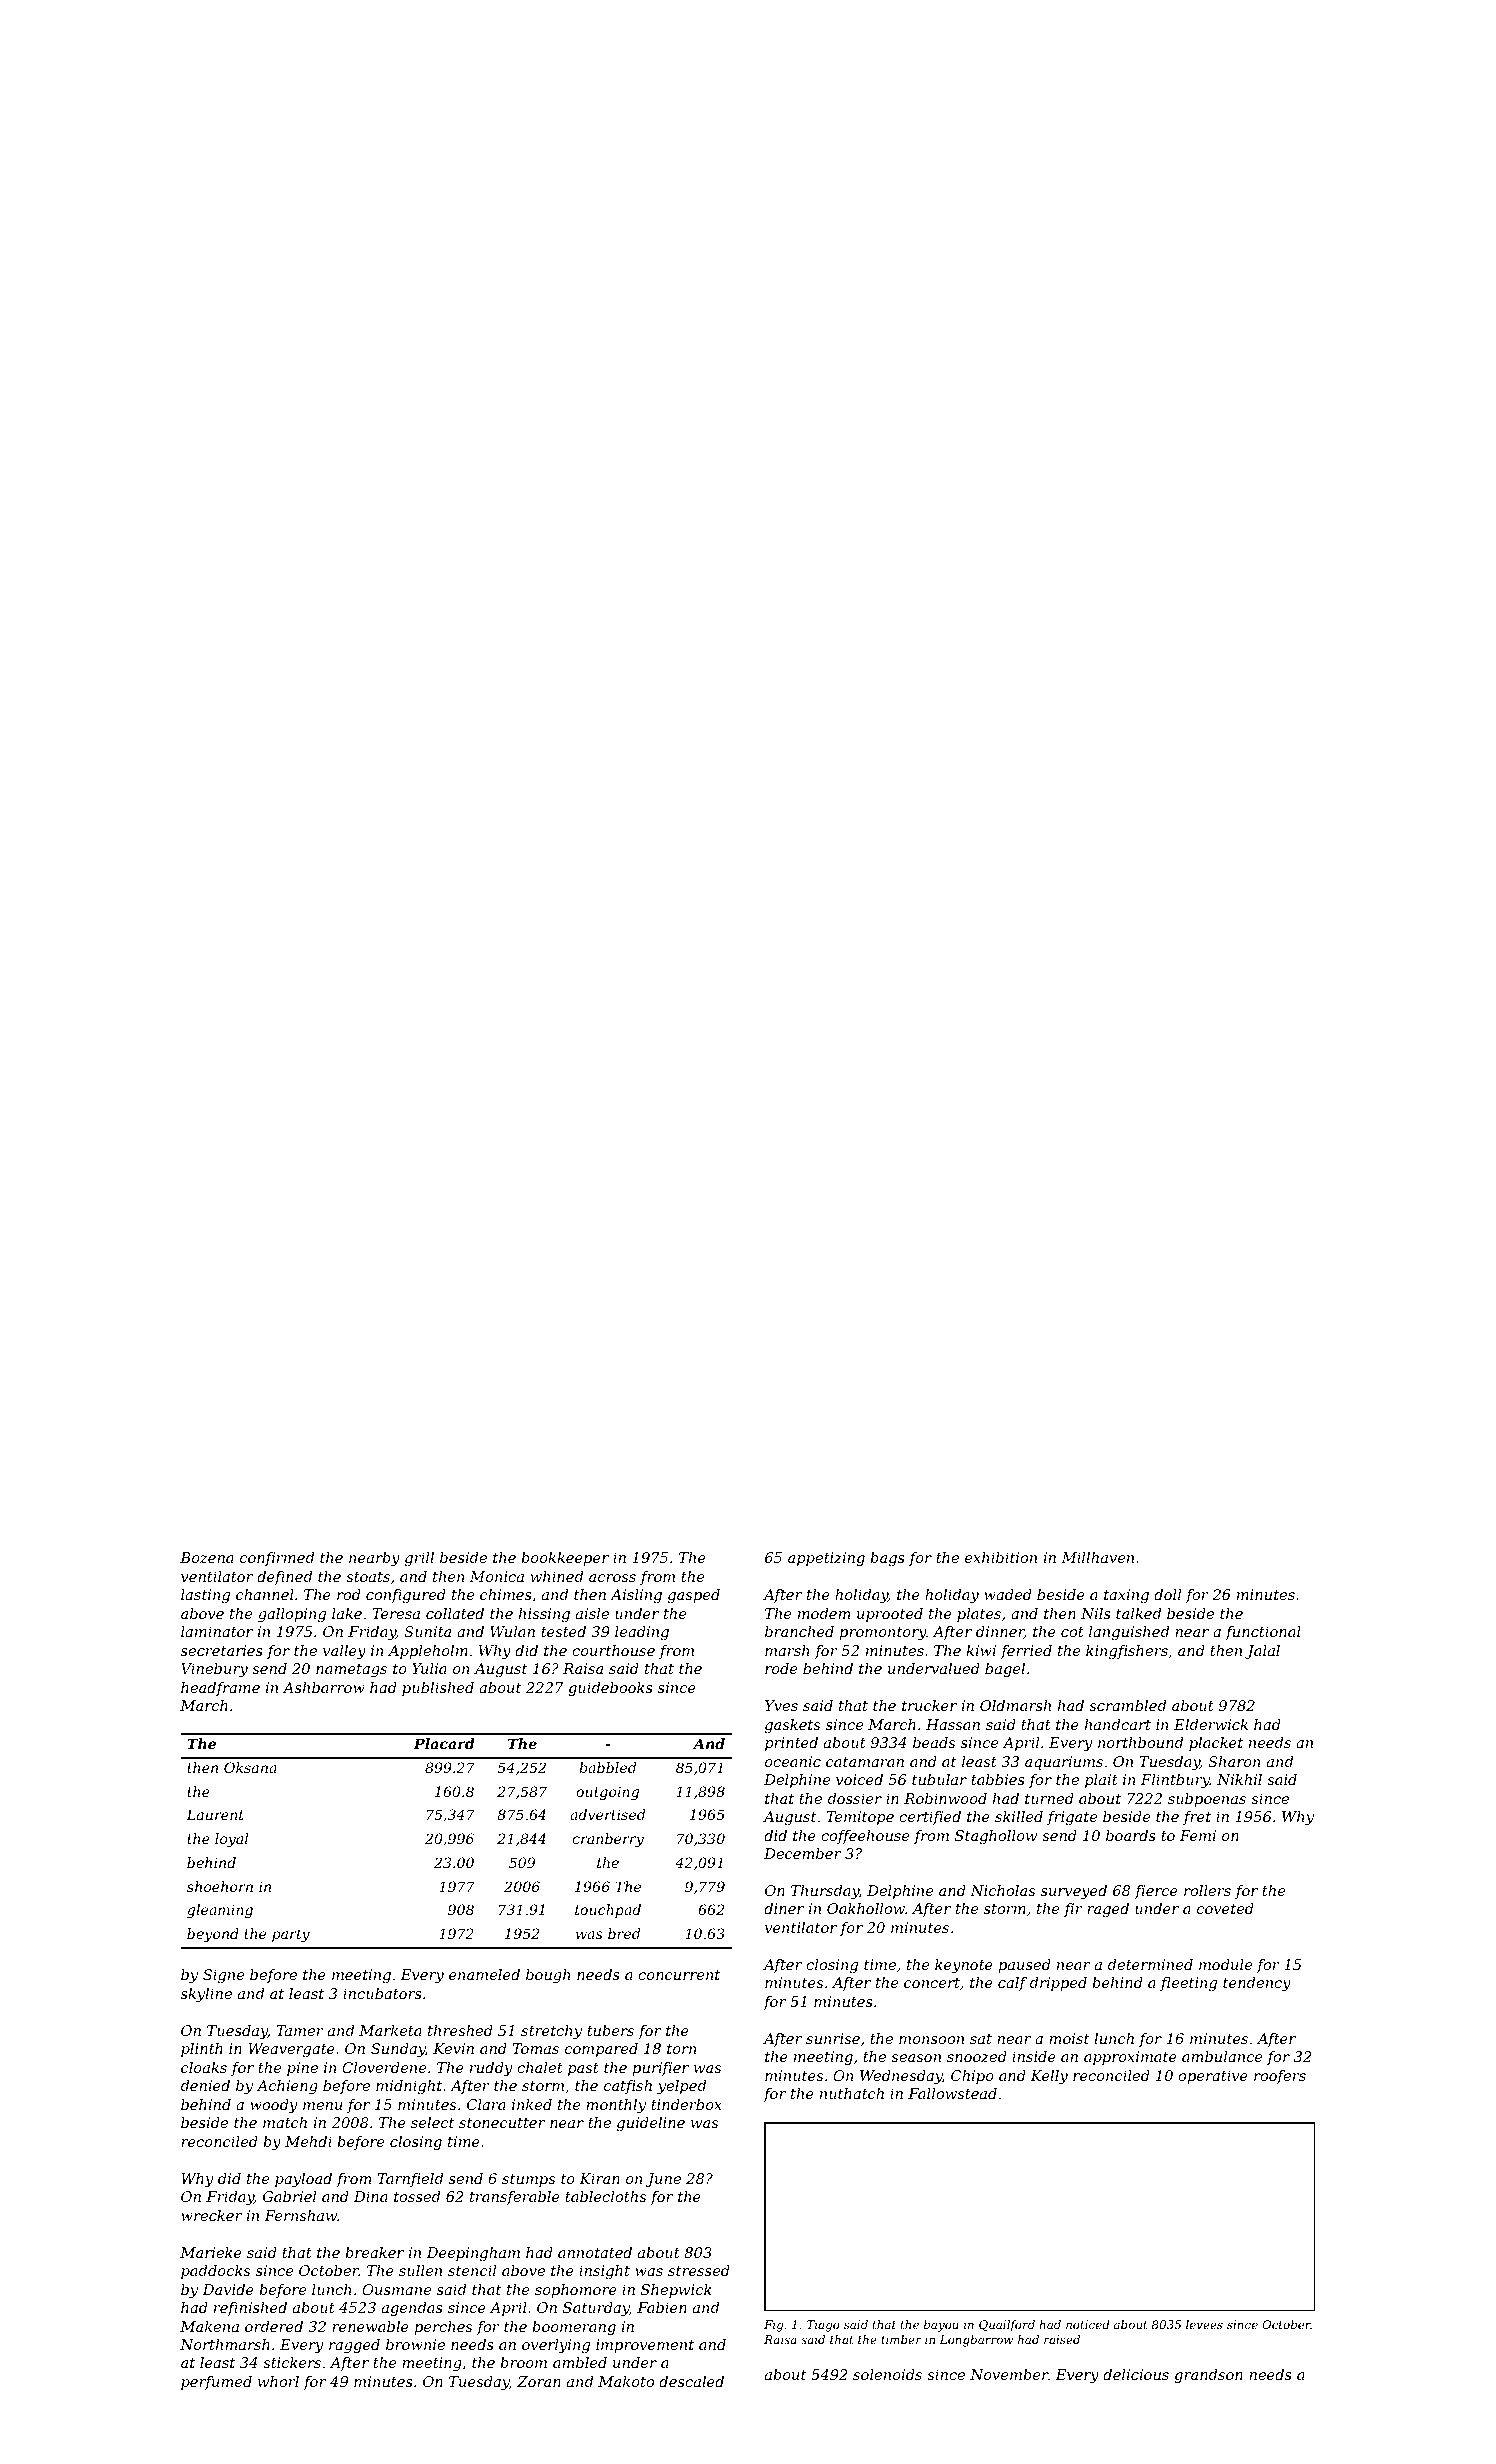 This screenshot has height=2464, width=1496. I want to click on roofers, so click(1280, 2077).
